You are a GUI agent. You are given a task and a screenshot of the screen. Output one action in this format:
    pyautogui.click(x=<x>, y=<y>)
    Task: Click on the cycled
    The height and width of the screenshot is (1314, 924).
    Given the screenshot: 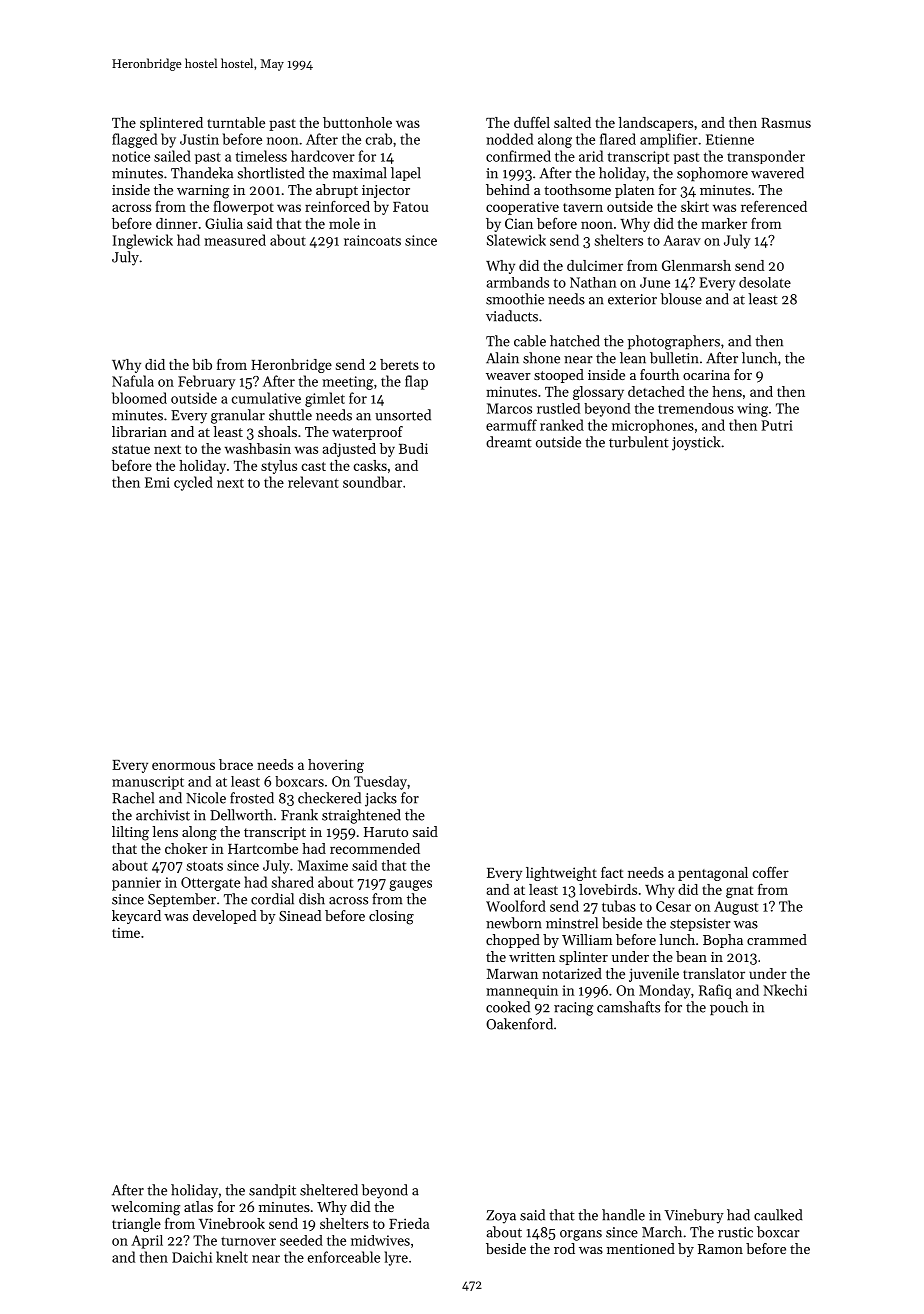 What is the action you would take?
    pyautogui.click(x=193, y=483)
